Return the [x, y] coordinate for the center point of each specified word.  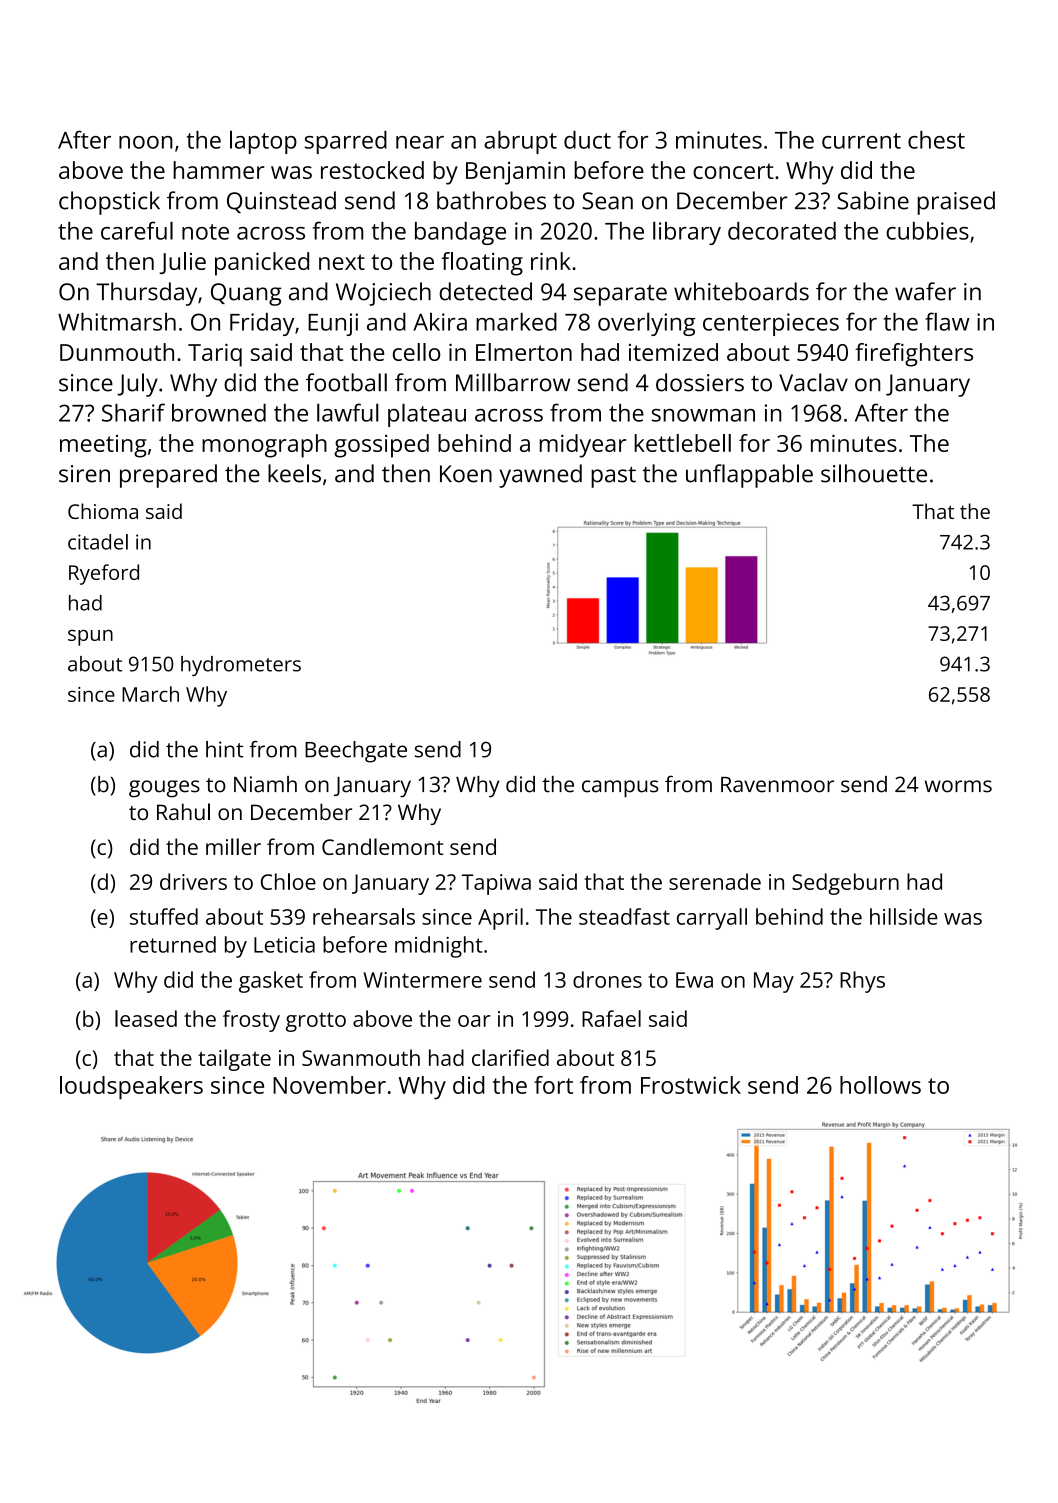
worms [958, 786]
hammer [219, 170]
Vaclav [813, 382]
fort [553, 1085]
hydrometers [241, 666]
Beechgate [356, 752]
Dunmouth [117, 352]
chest [936, 140]
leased [146, 1018]
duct [587, 140]
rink [551, 261]
